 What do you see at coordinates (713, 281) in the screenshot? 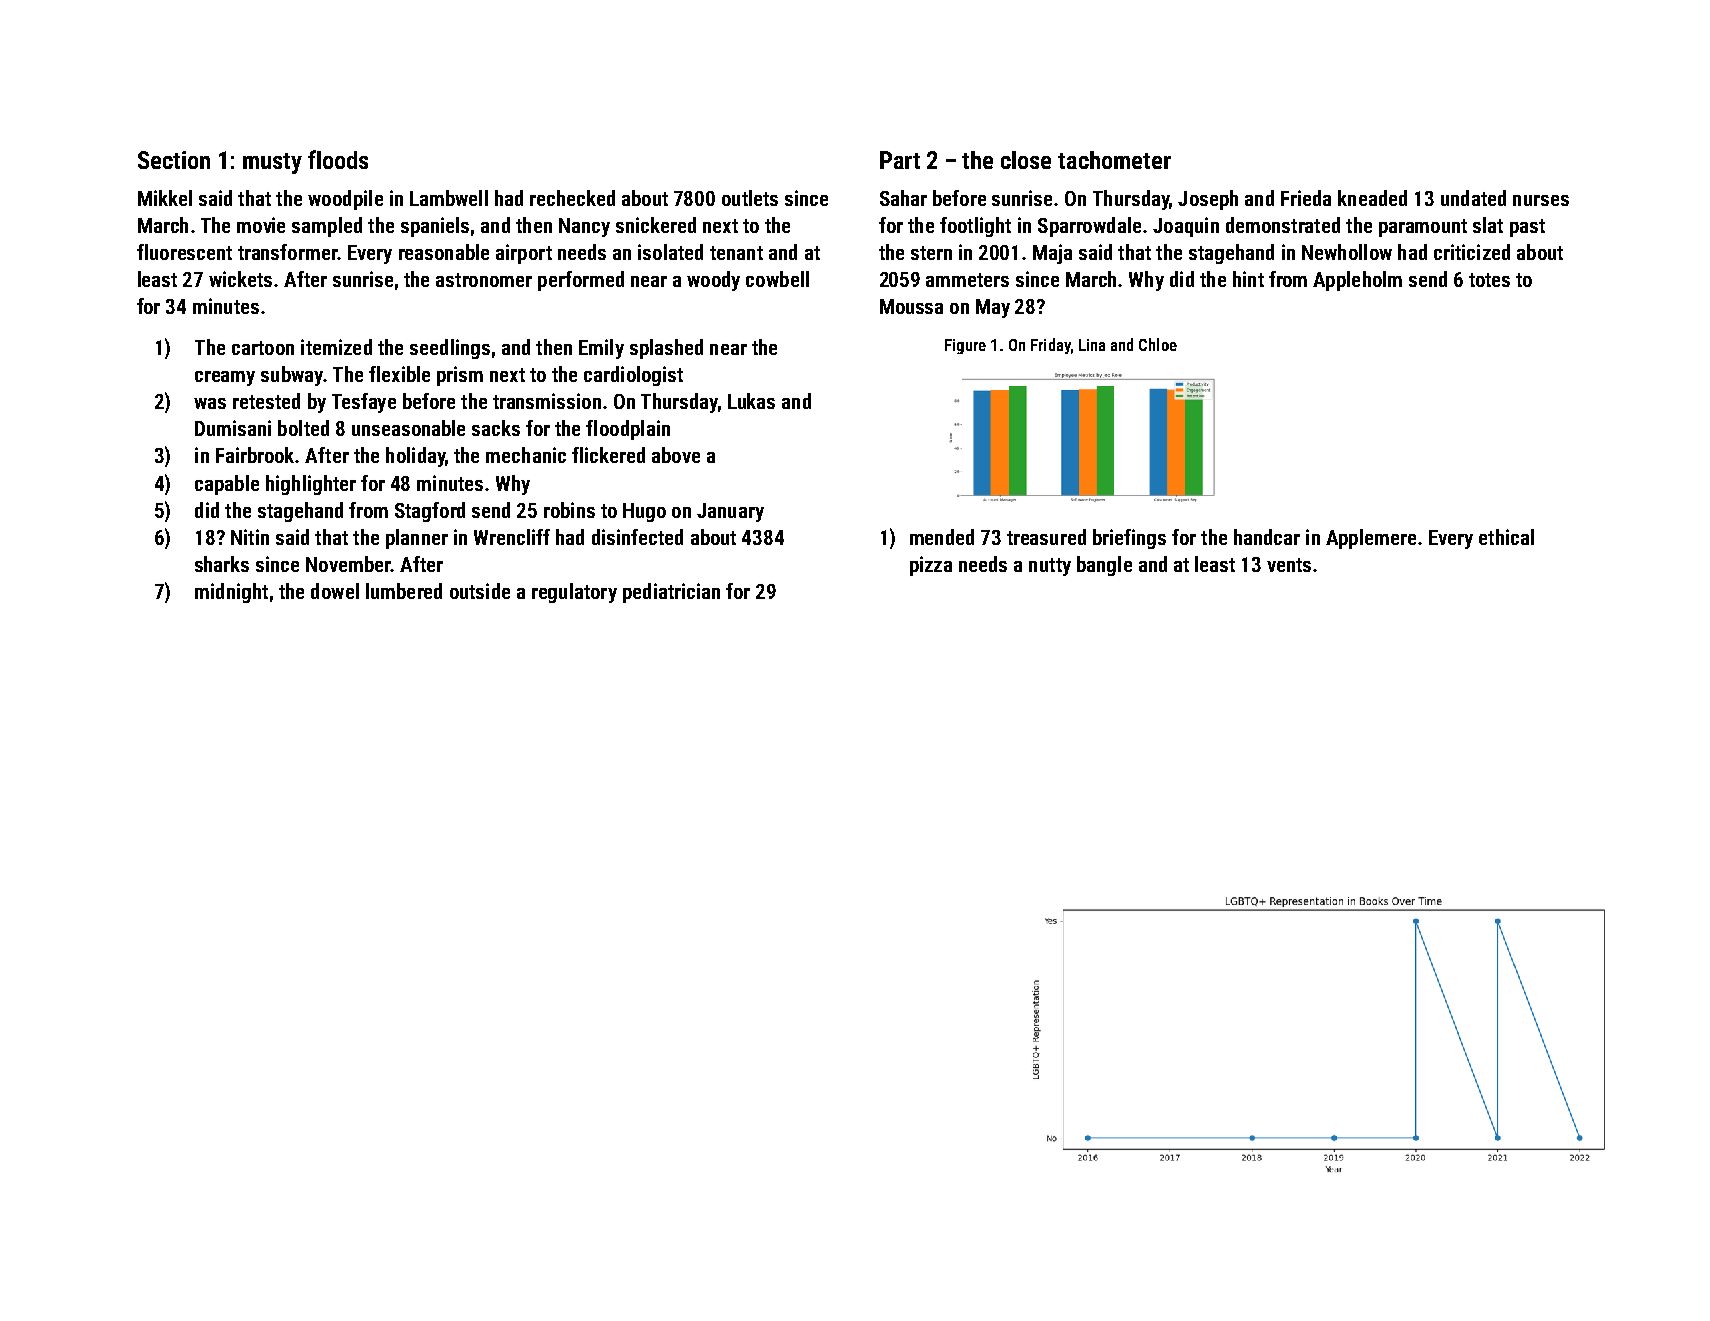
I see `woody` at bounding box center [713, 281].
